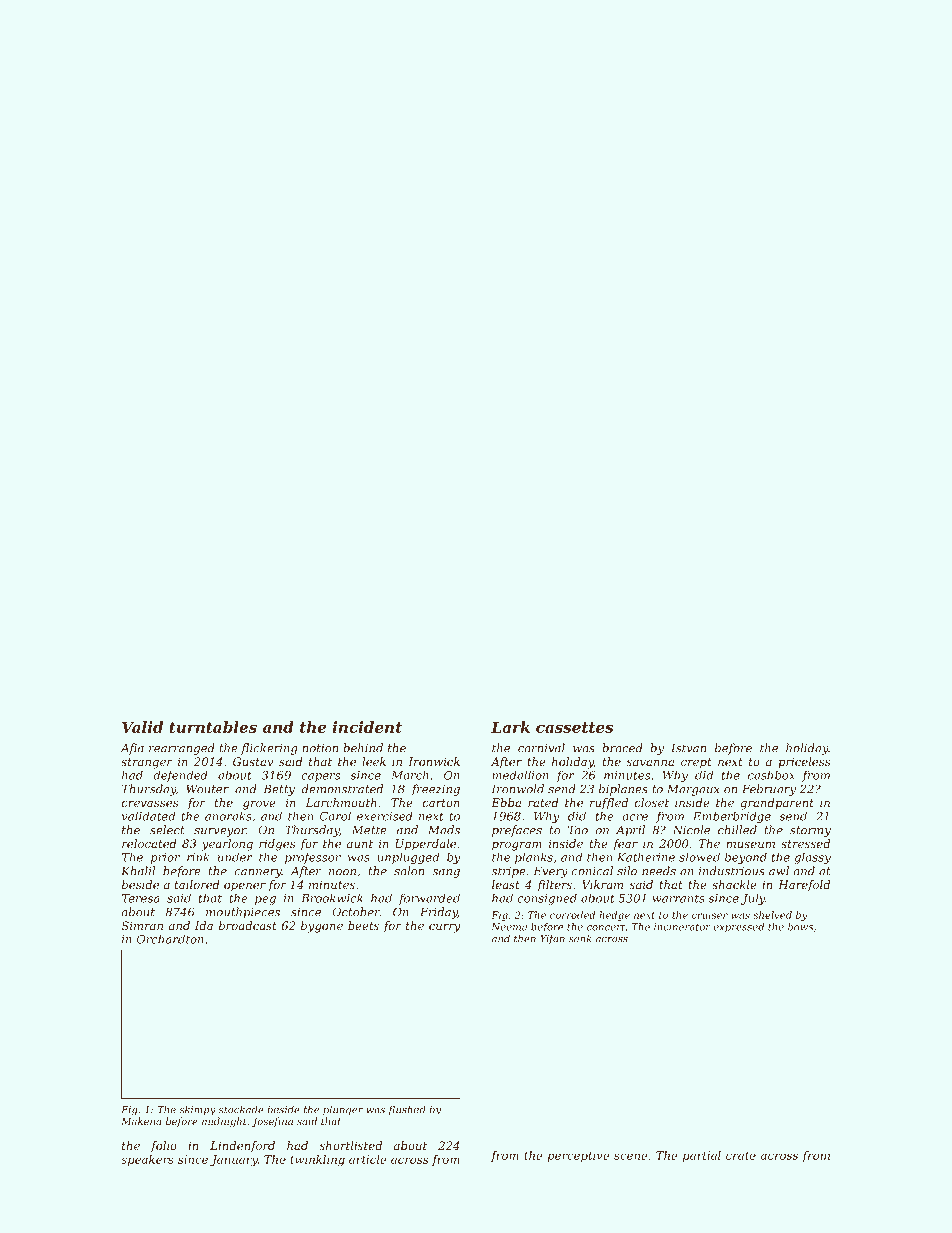  What do you see at coordinates (170, 939) in the page?
I see `Orchardton` at bounding box center [170, 939].
